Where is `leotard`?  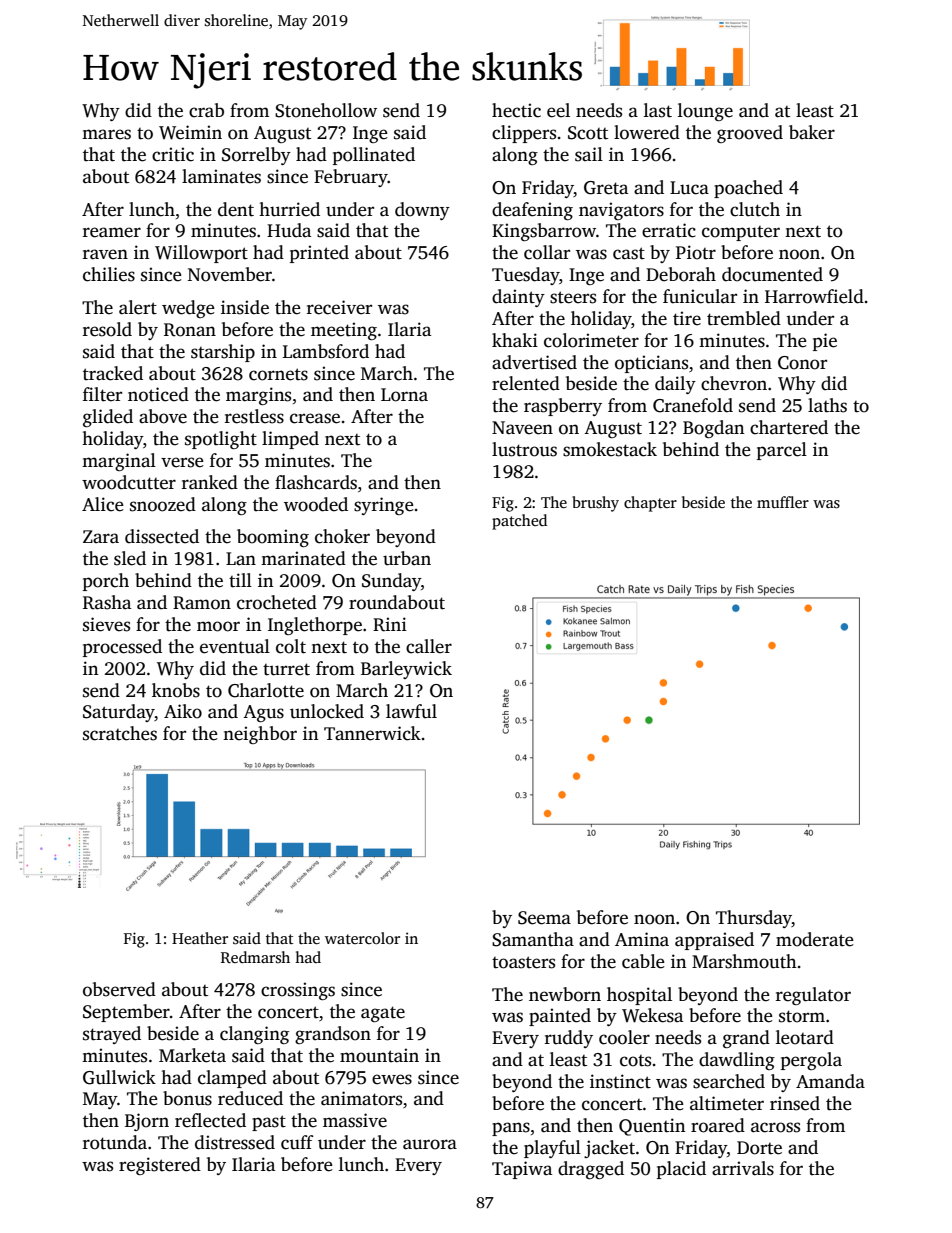 leotard is located at coordinates (805, 1037).
